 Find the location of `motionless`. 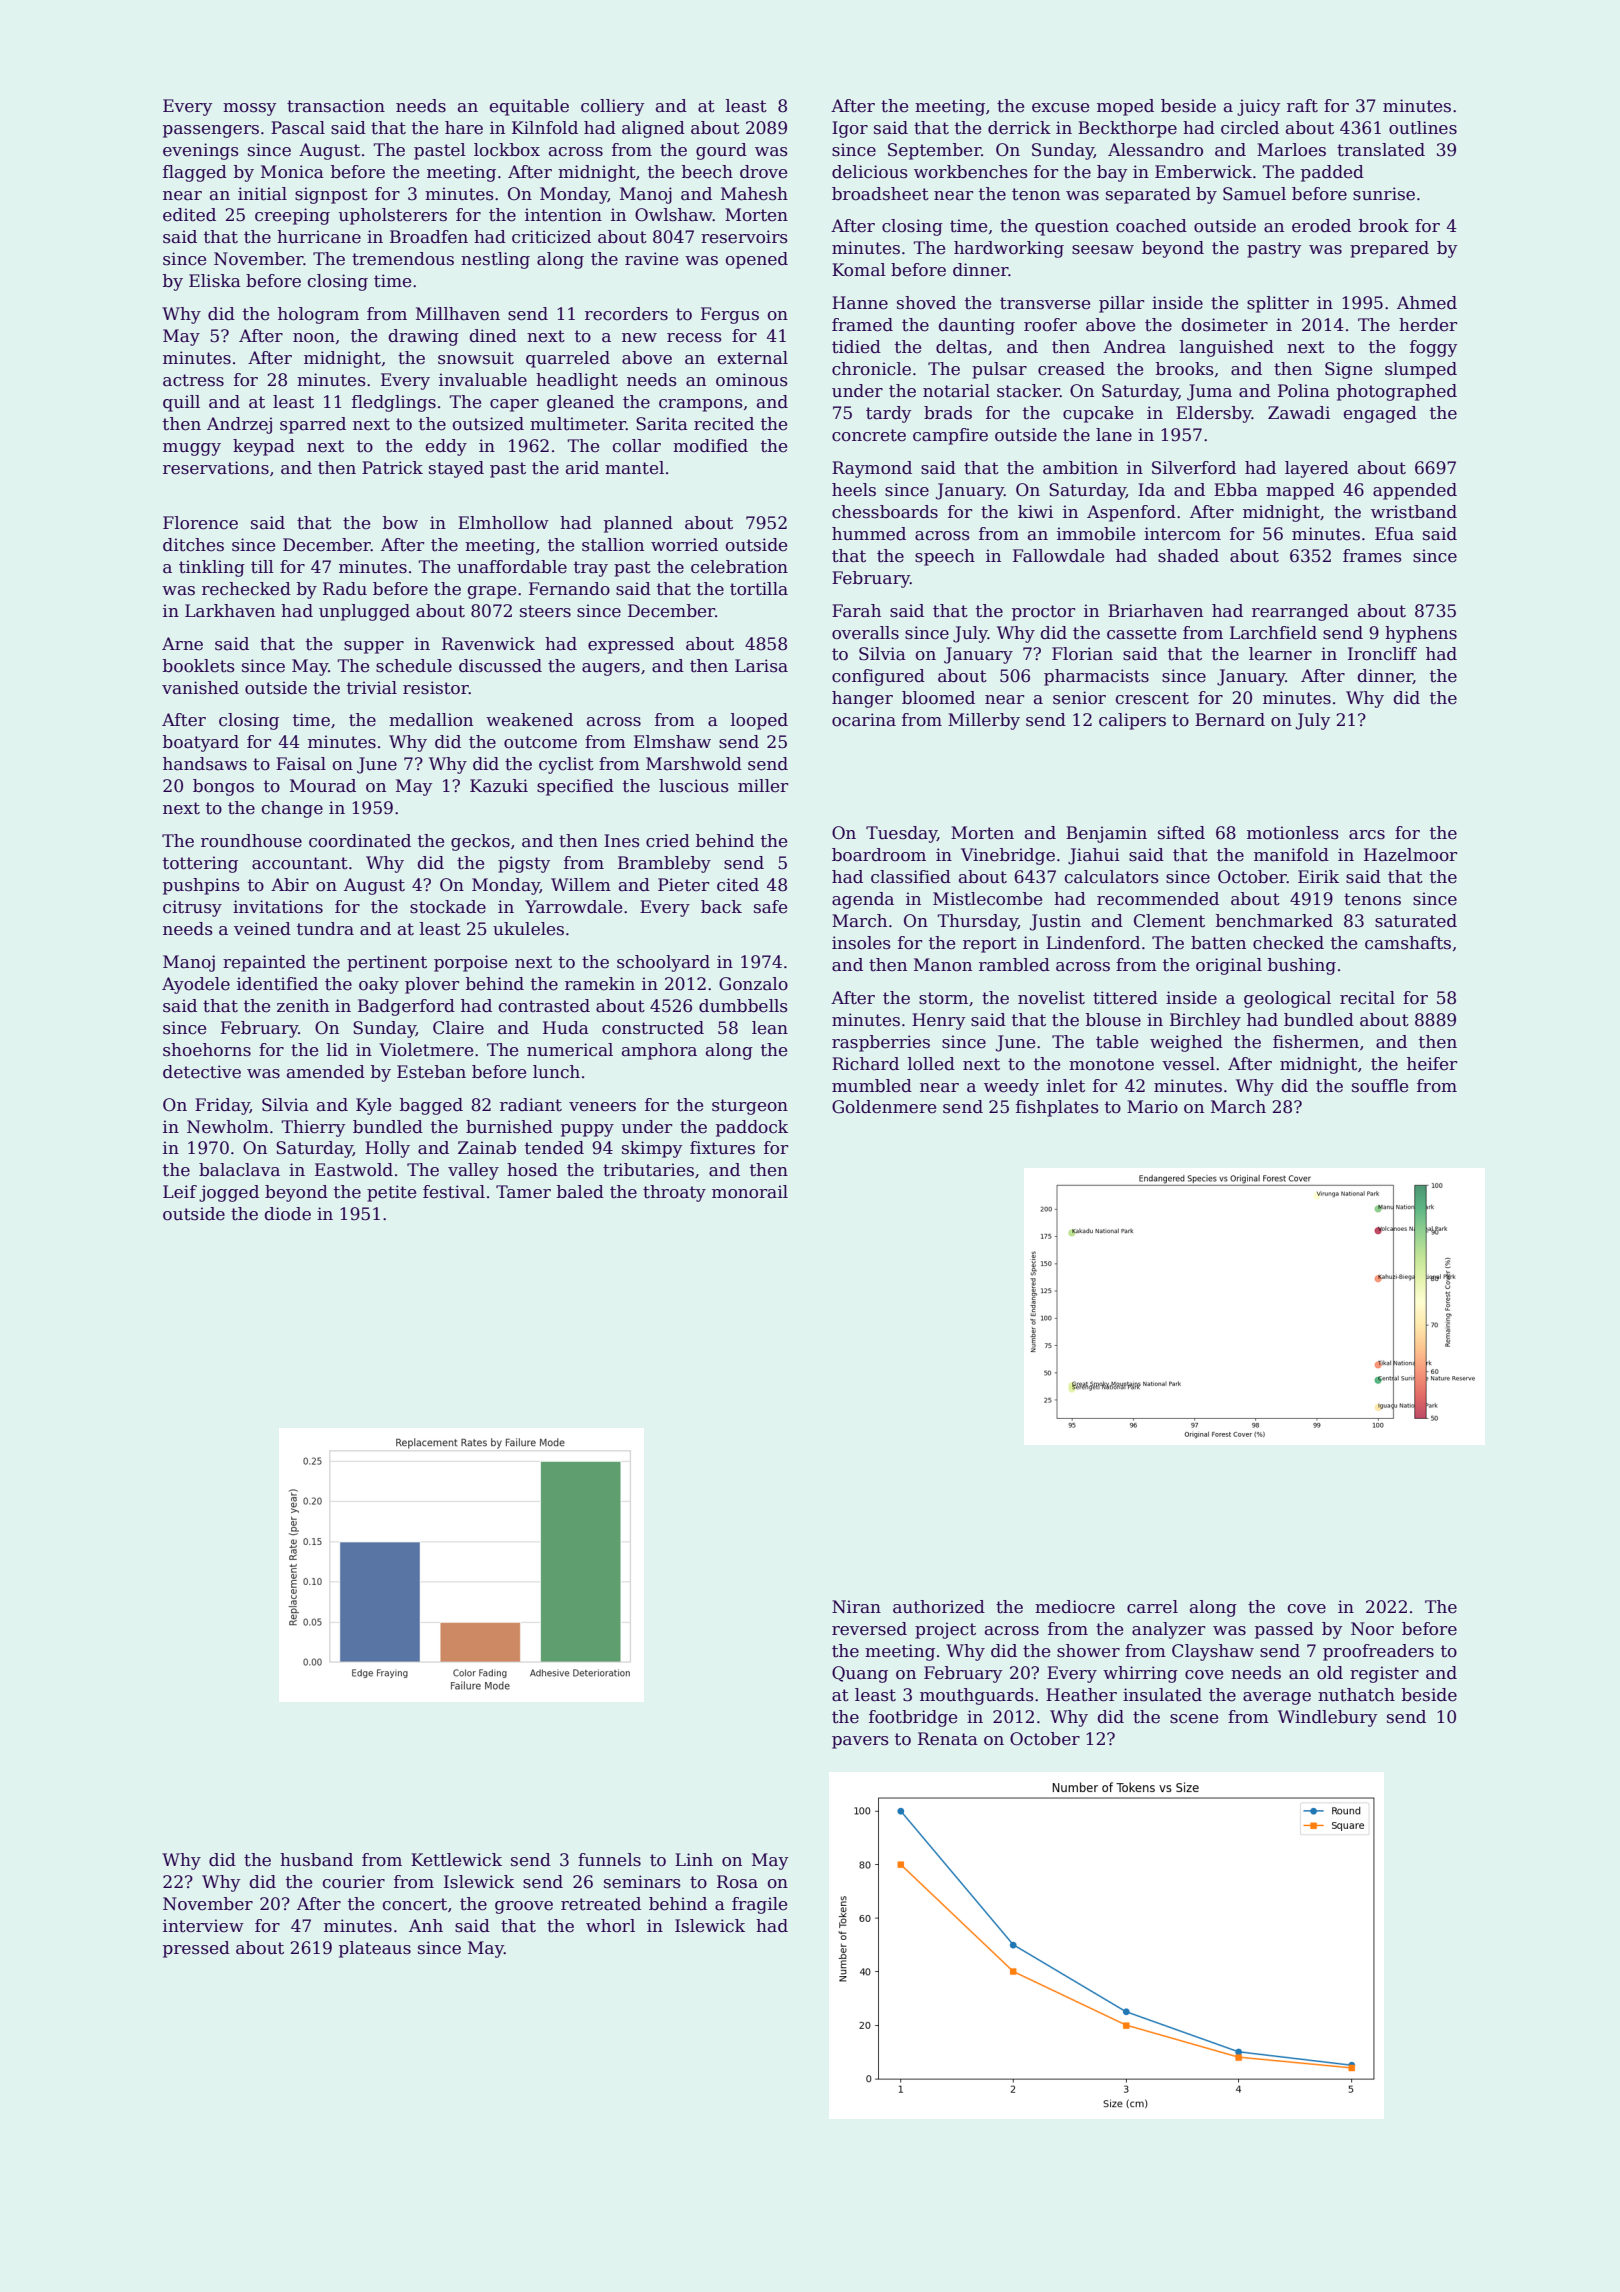

motionless is located at coordinates (1293, 833).
